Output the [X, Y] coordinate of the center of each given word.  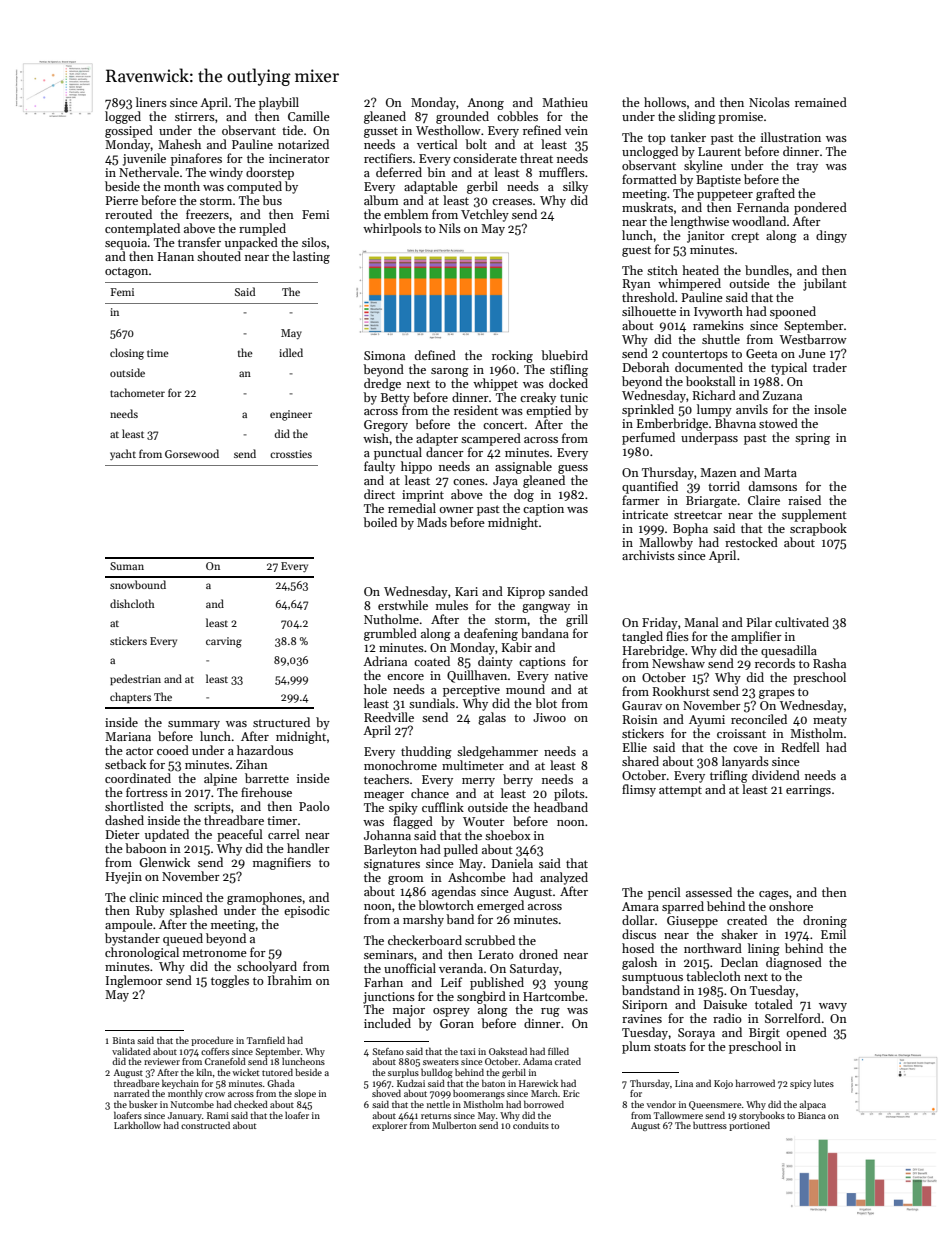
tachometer [137, 392]
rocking [512, 356]
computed [254, 187]
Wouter [484, 821]
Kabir [517, 647]
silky [575, 187]
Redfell [800, 747]
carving [224, 642]
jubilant [825, 284]
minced [182, 897]
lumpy [714, 410]
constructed [205, 1125]
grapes [777, 694]
